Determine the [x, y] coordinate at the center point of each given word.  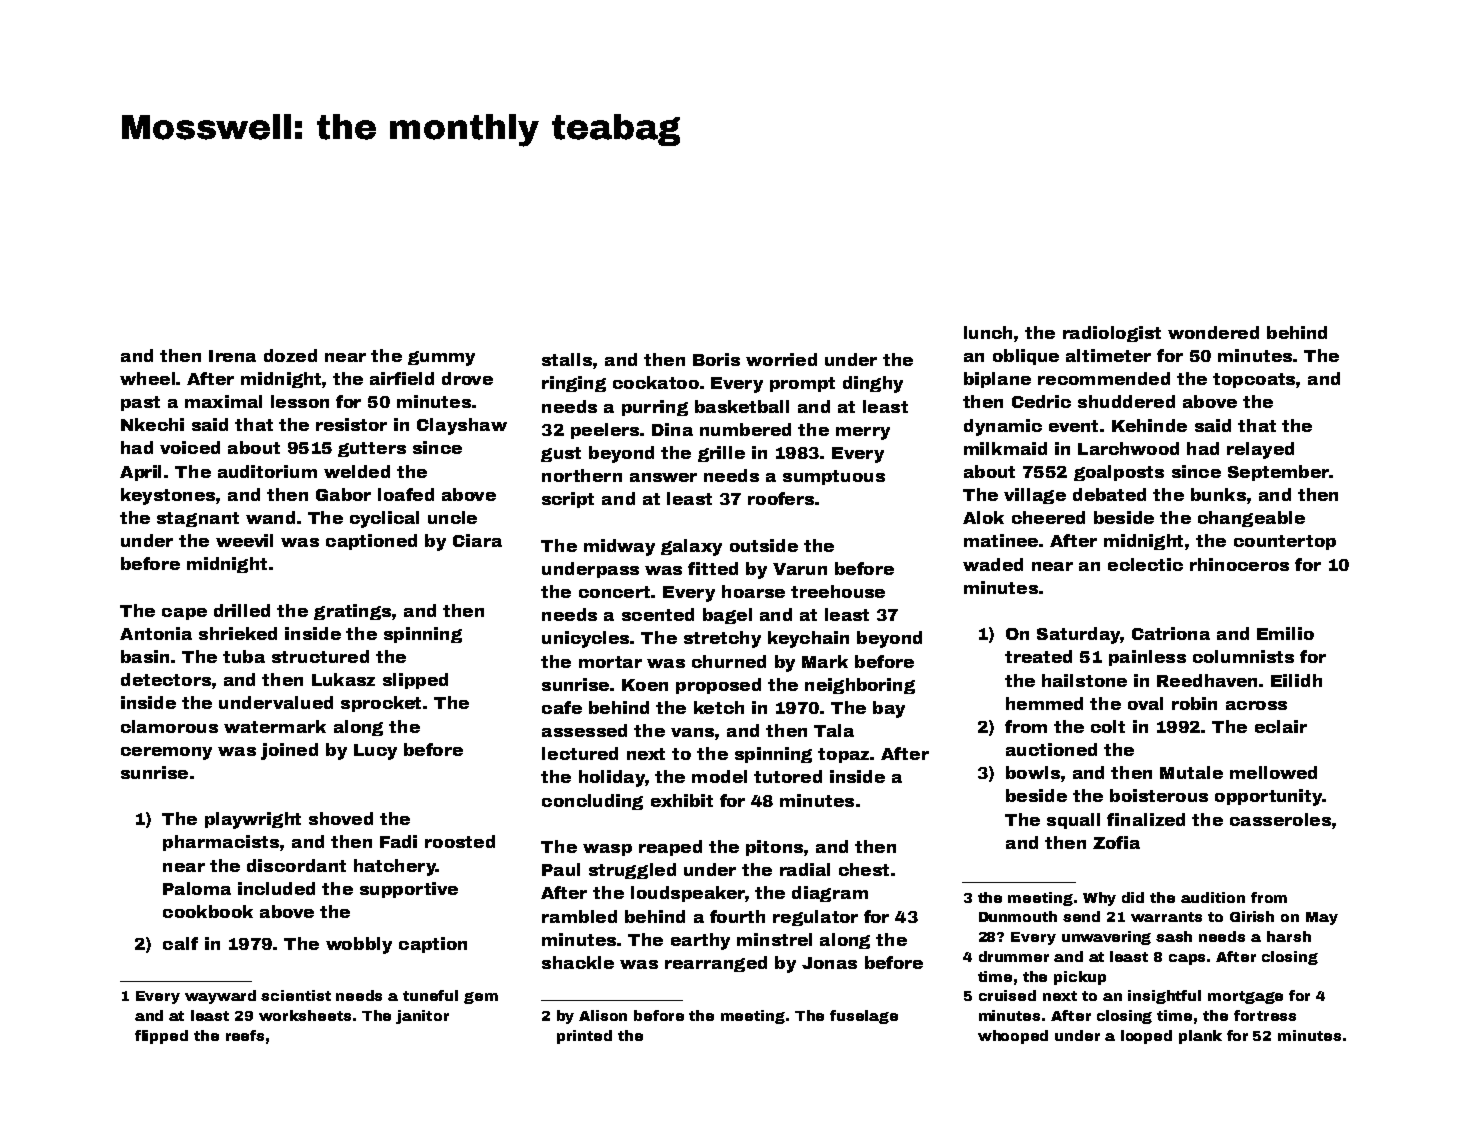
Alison [603, 1015]
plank [1200, 1037]
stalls [567, 359]
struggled [632, 871]
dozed [290, 355]
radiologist [1112, 334]
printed [584, 1037]
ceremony [166, 753]
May [1322, 918]
